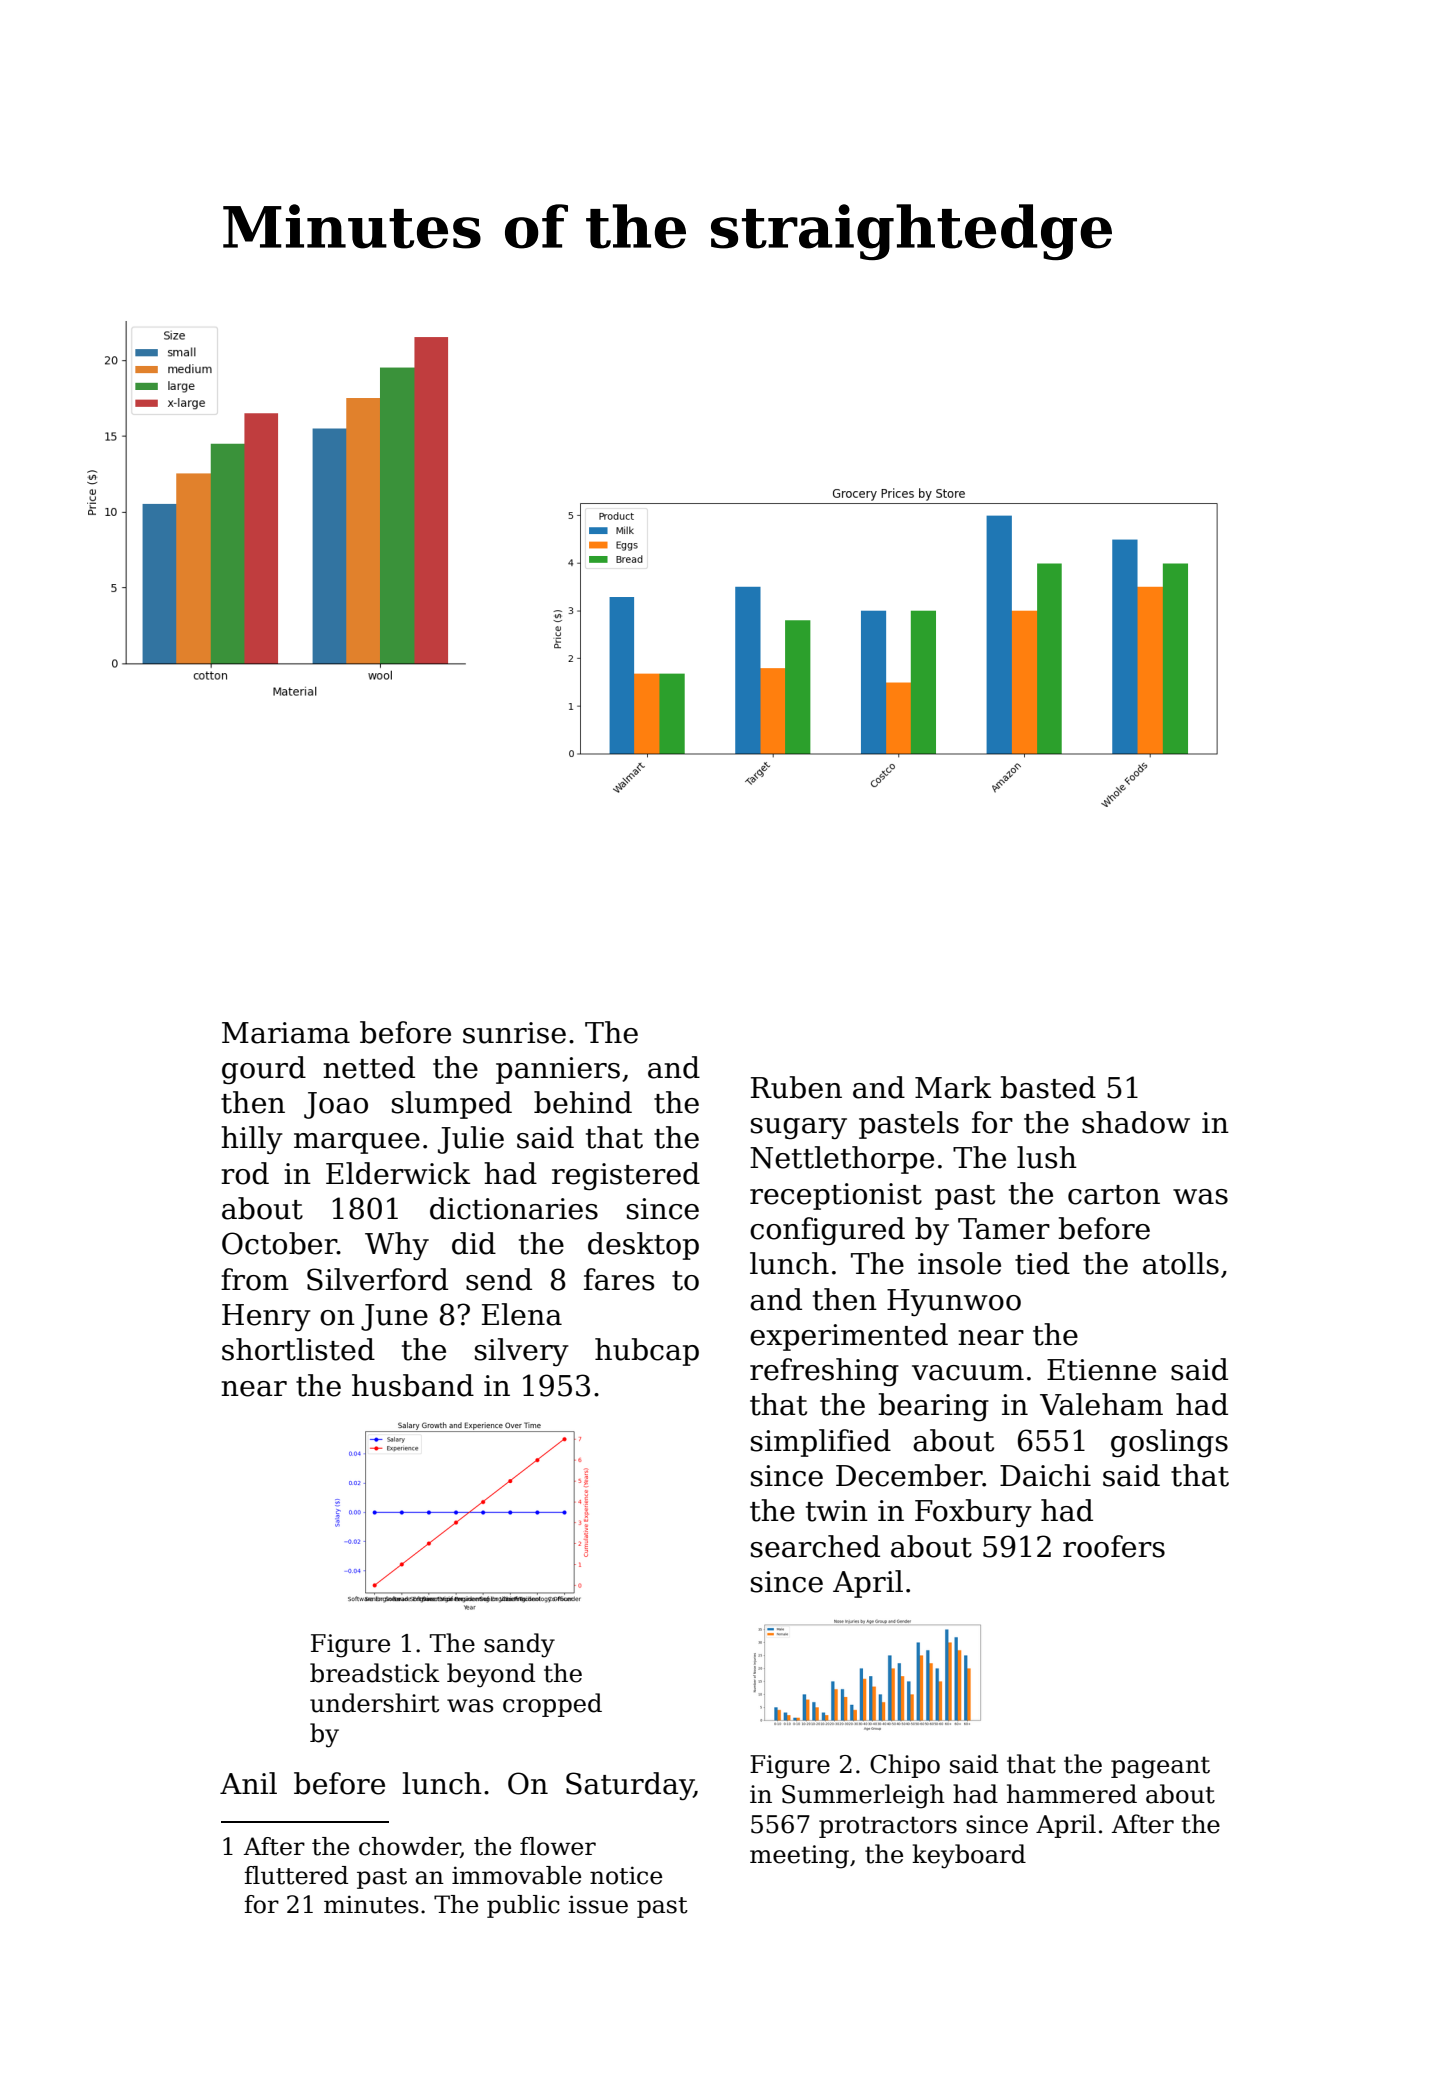 The width and height of the page is (1450, 2100). Describe the element at coordinates (969, 1856) in the page. I see `keyboard` at that location.
